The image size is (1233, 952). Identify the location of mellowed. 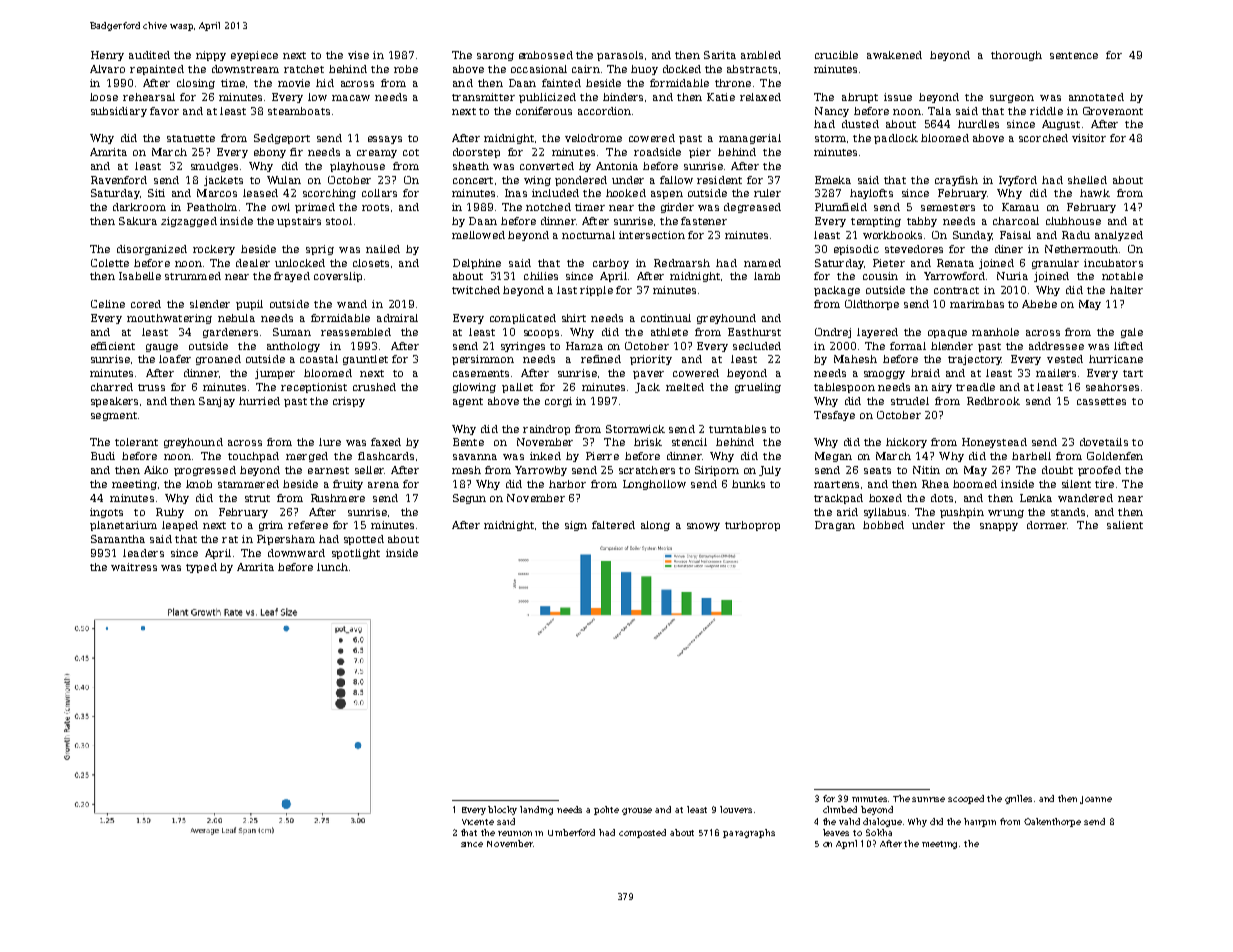
(478, 235).
